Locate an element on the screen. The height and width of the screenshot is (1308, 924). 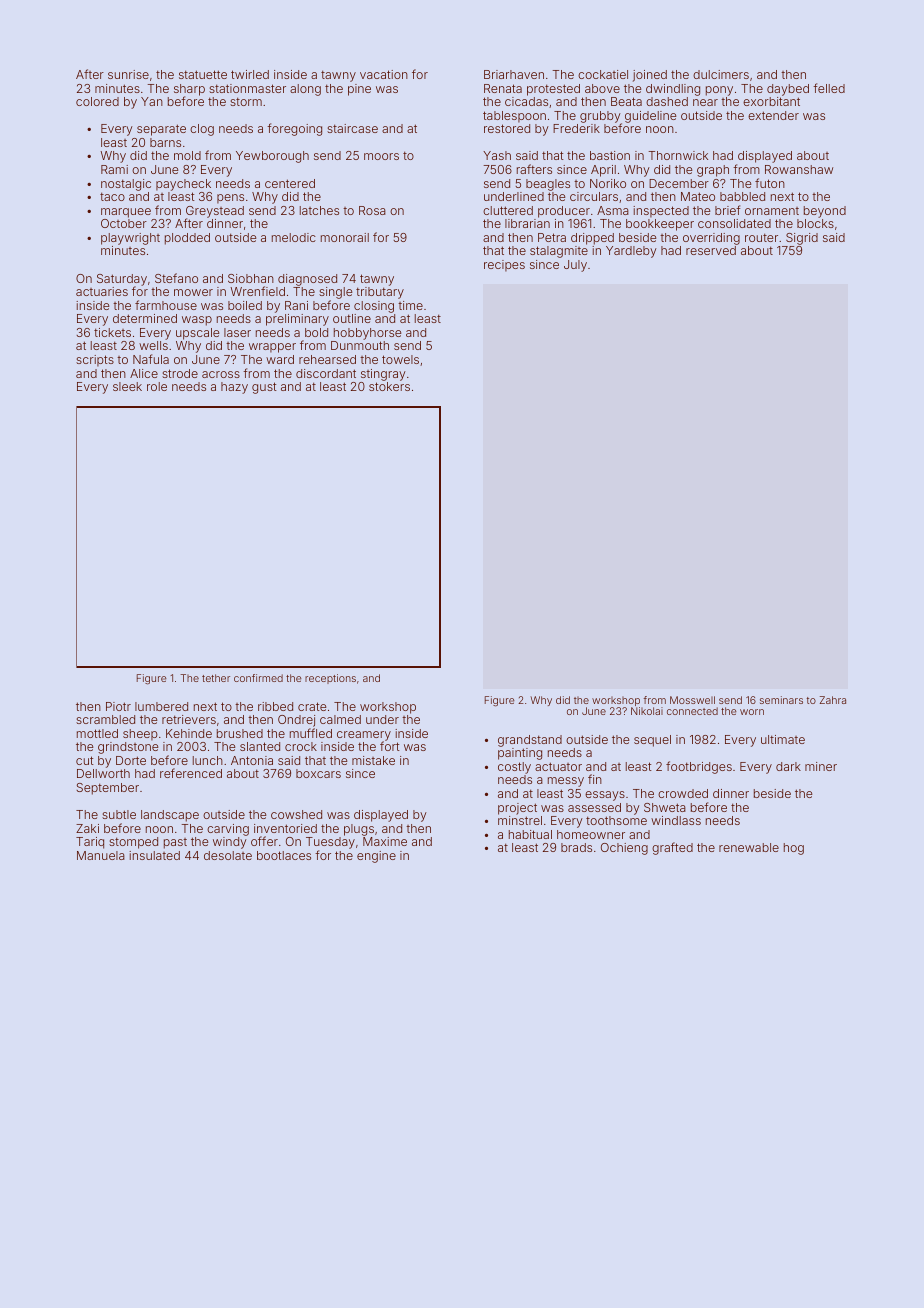
stokers is located at coordinates (389, 386).
